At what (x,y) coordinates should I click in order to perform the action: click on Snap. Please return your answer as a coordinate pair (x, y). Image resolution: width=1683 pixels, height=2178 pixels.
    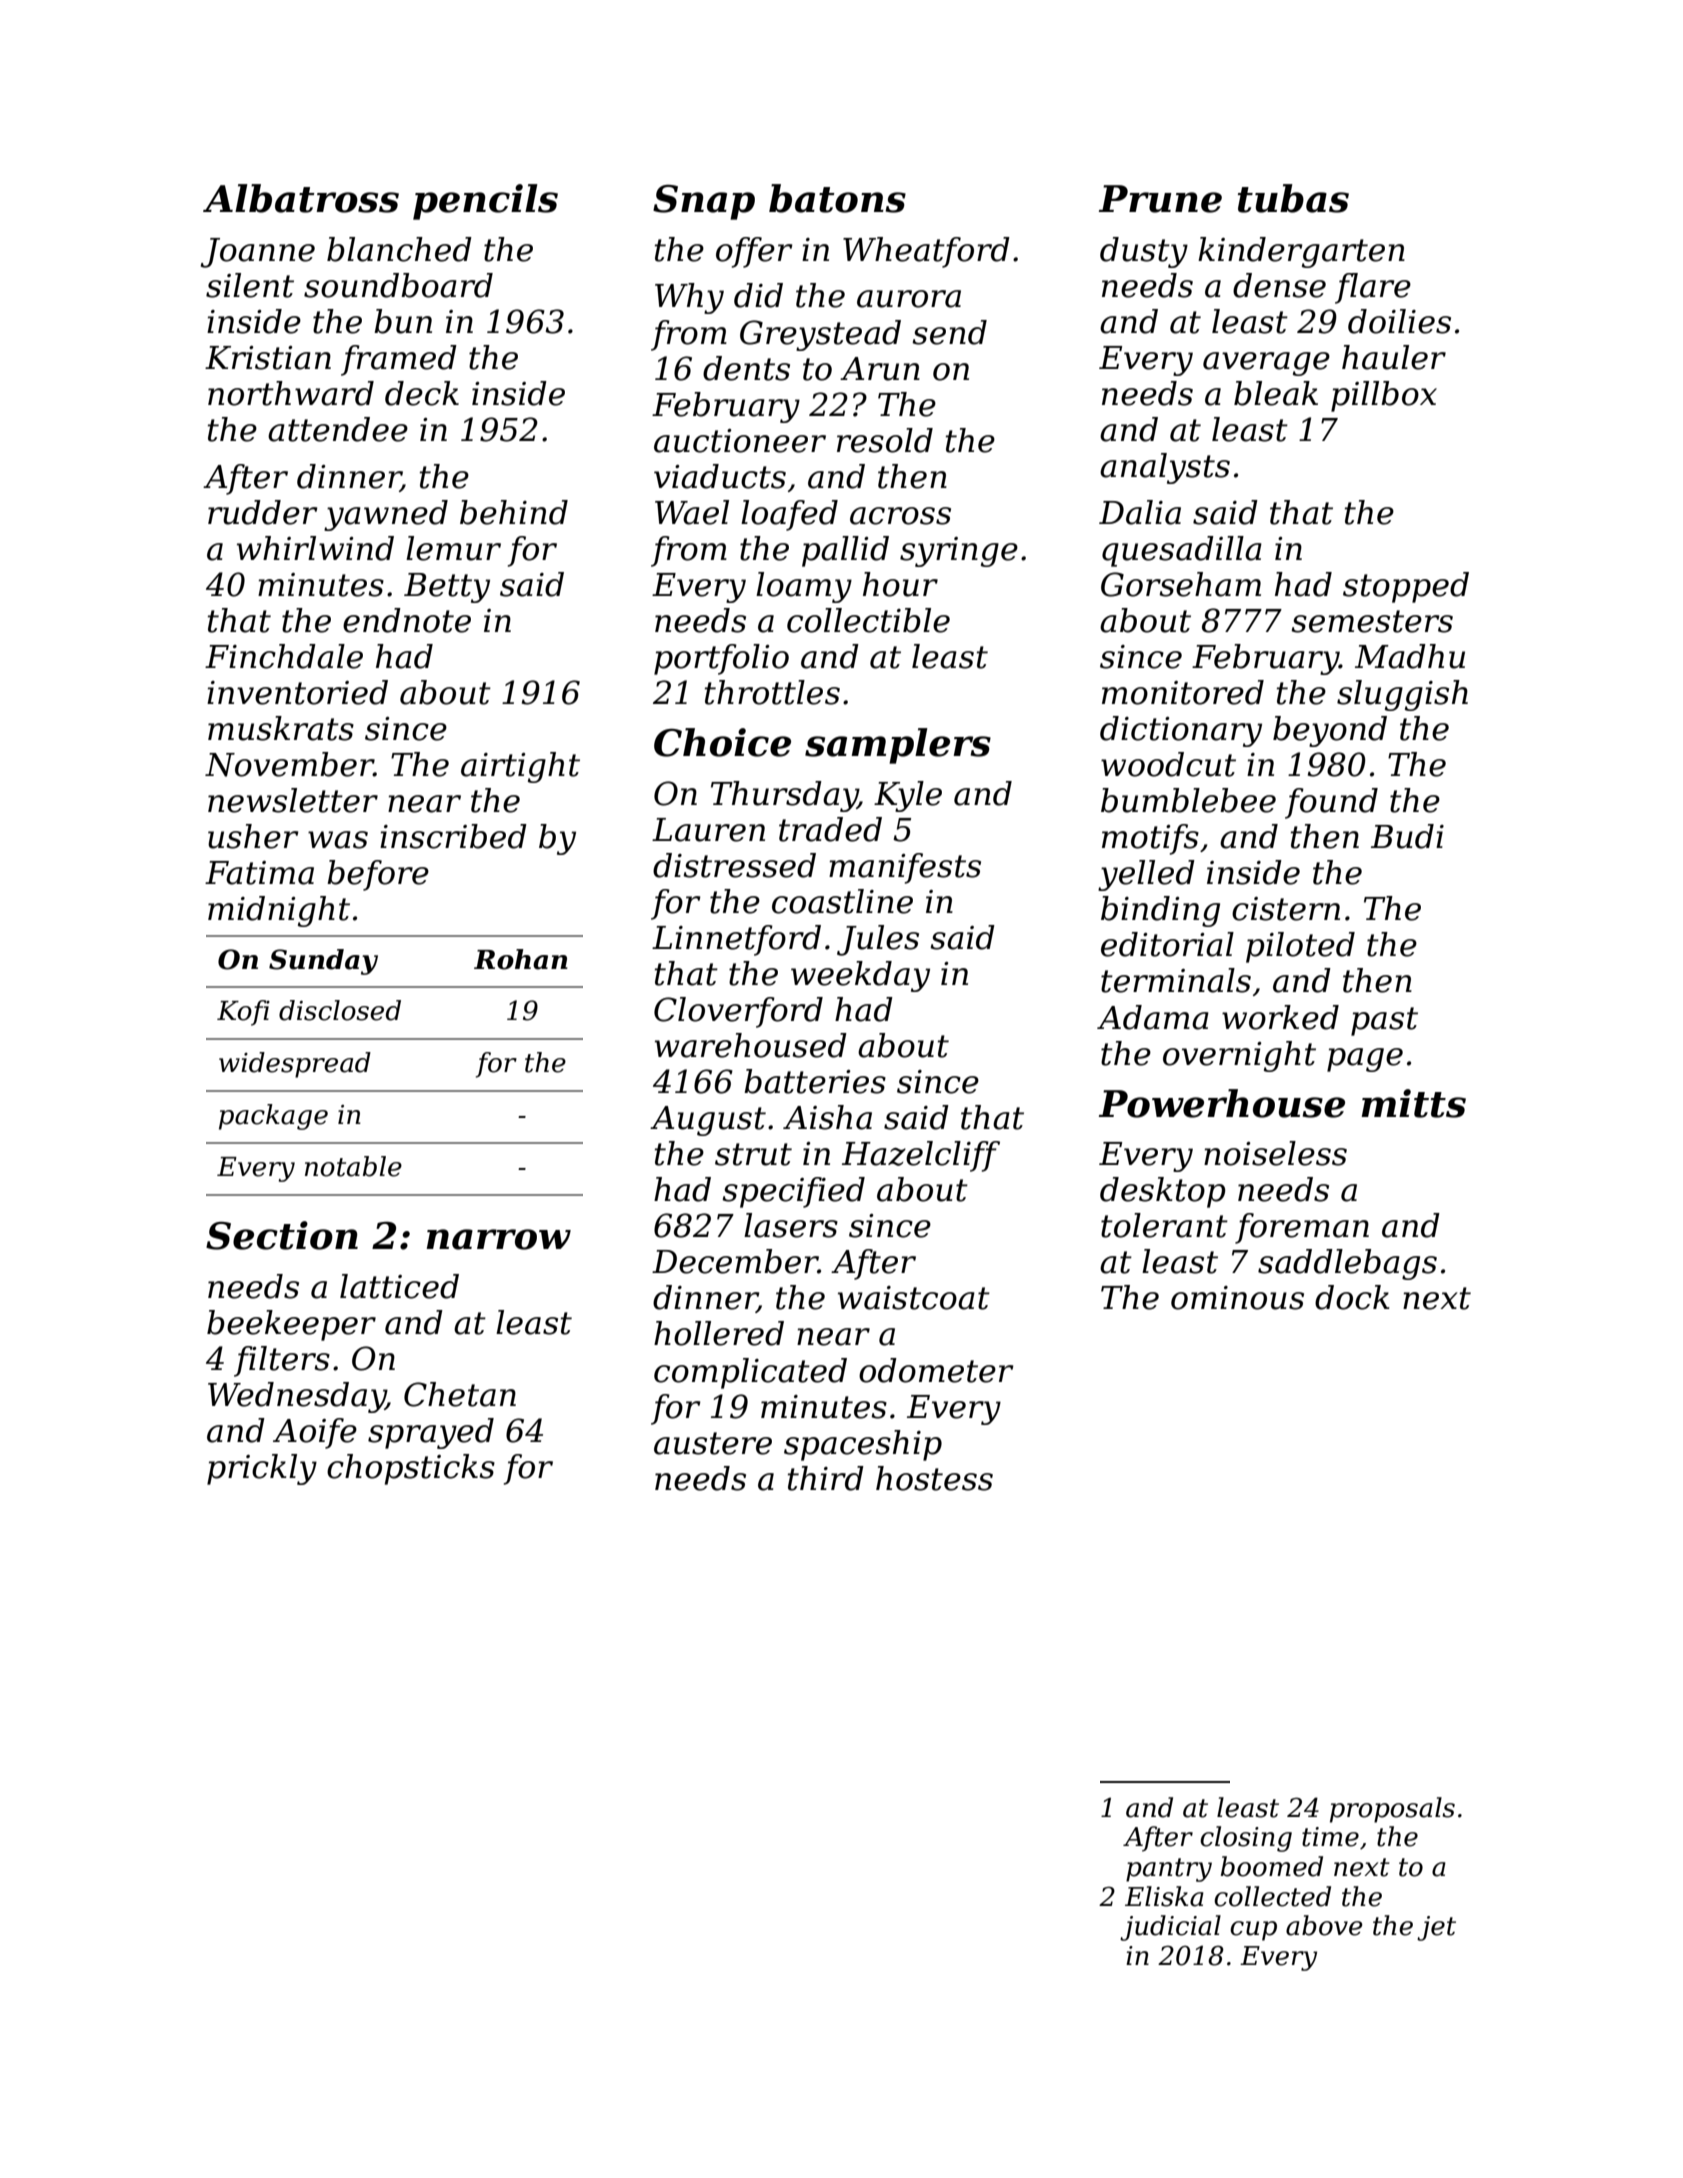
    Looking at the image, I should click on (704, 202).
